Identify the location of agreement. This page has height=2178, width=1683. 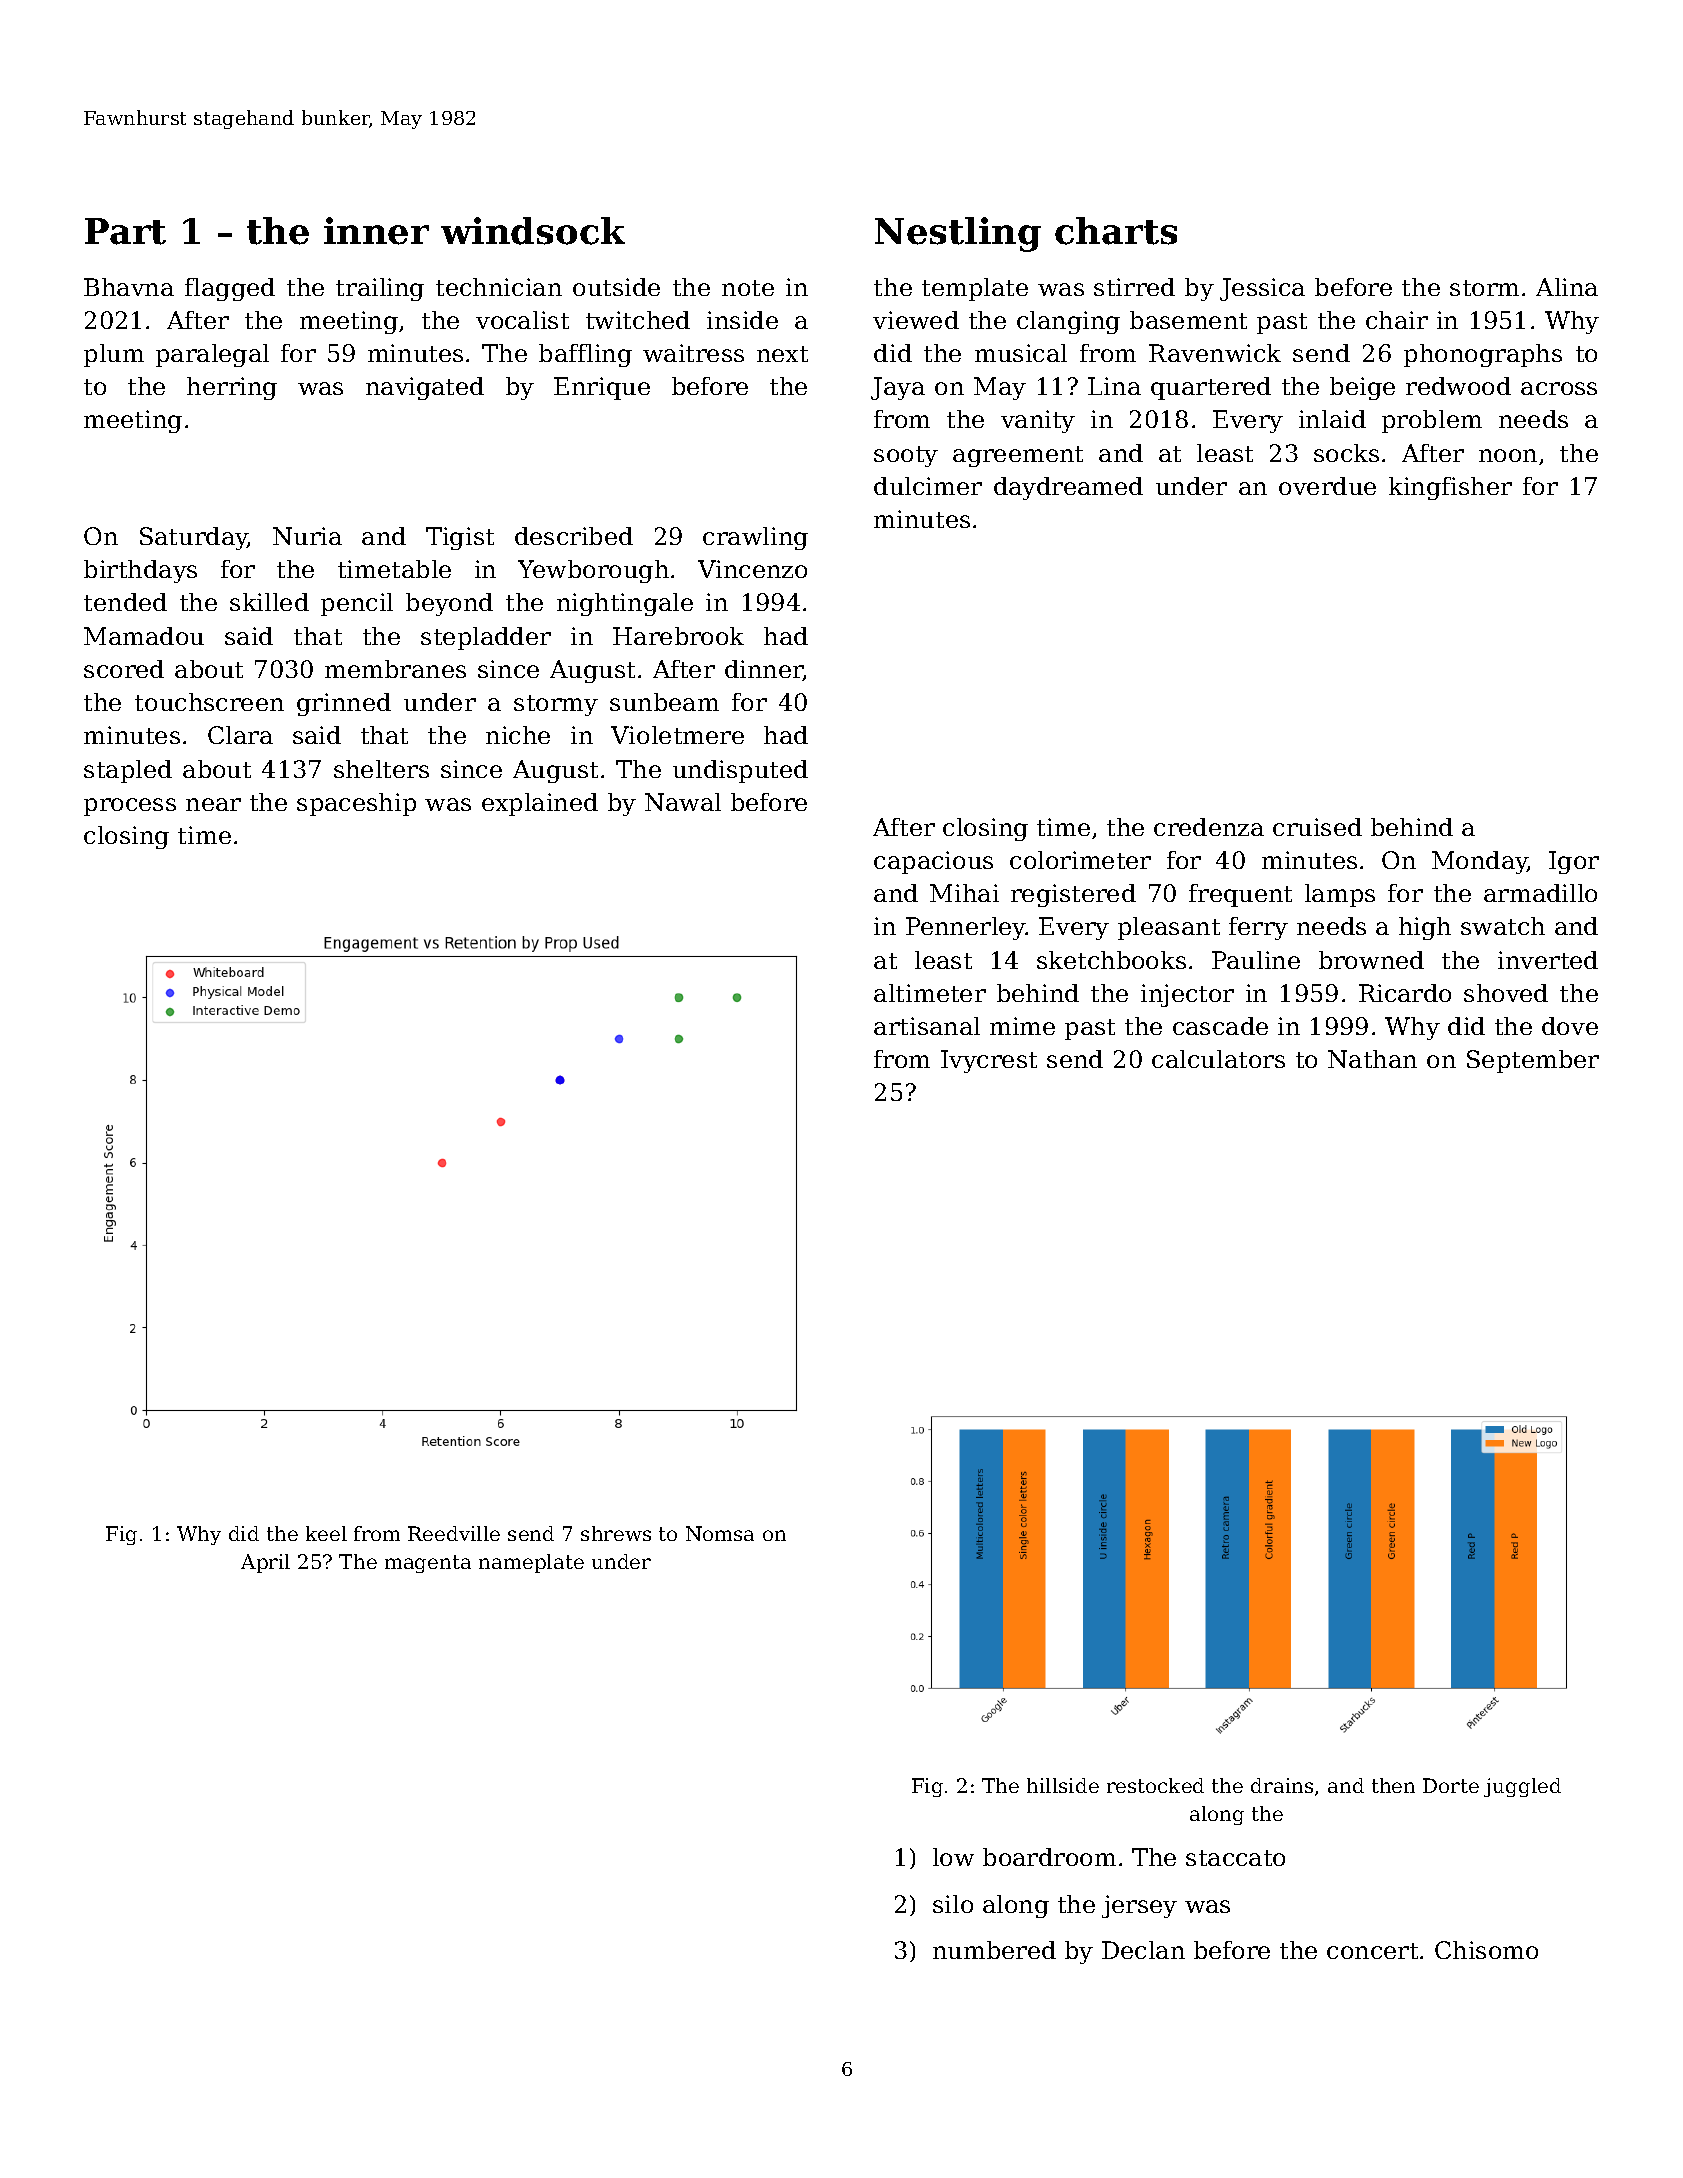
(1018, 456).
